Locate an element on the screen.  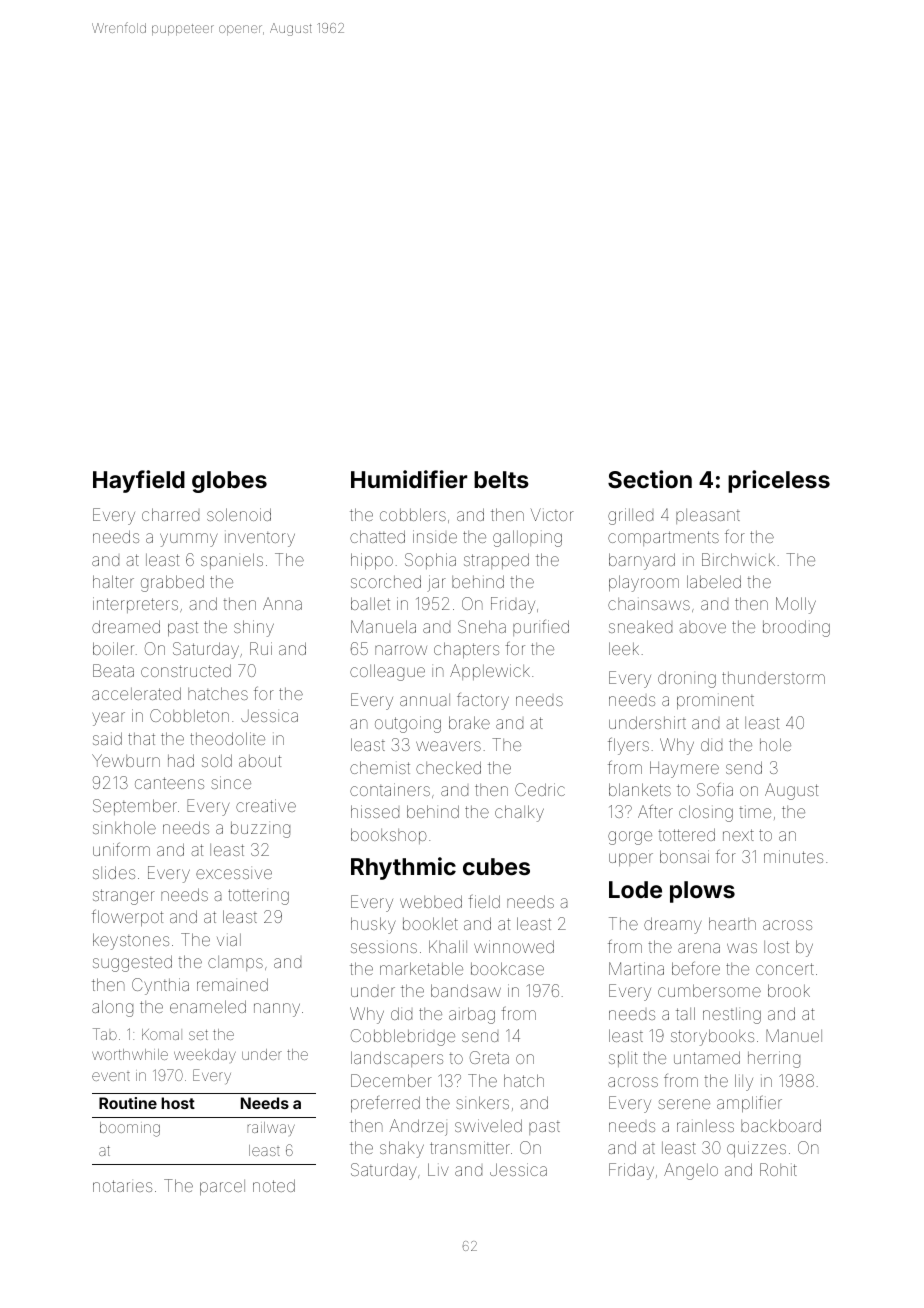
constructed is located at coordinates (186, 670).
